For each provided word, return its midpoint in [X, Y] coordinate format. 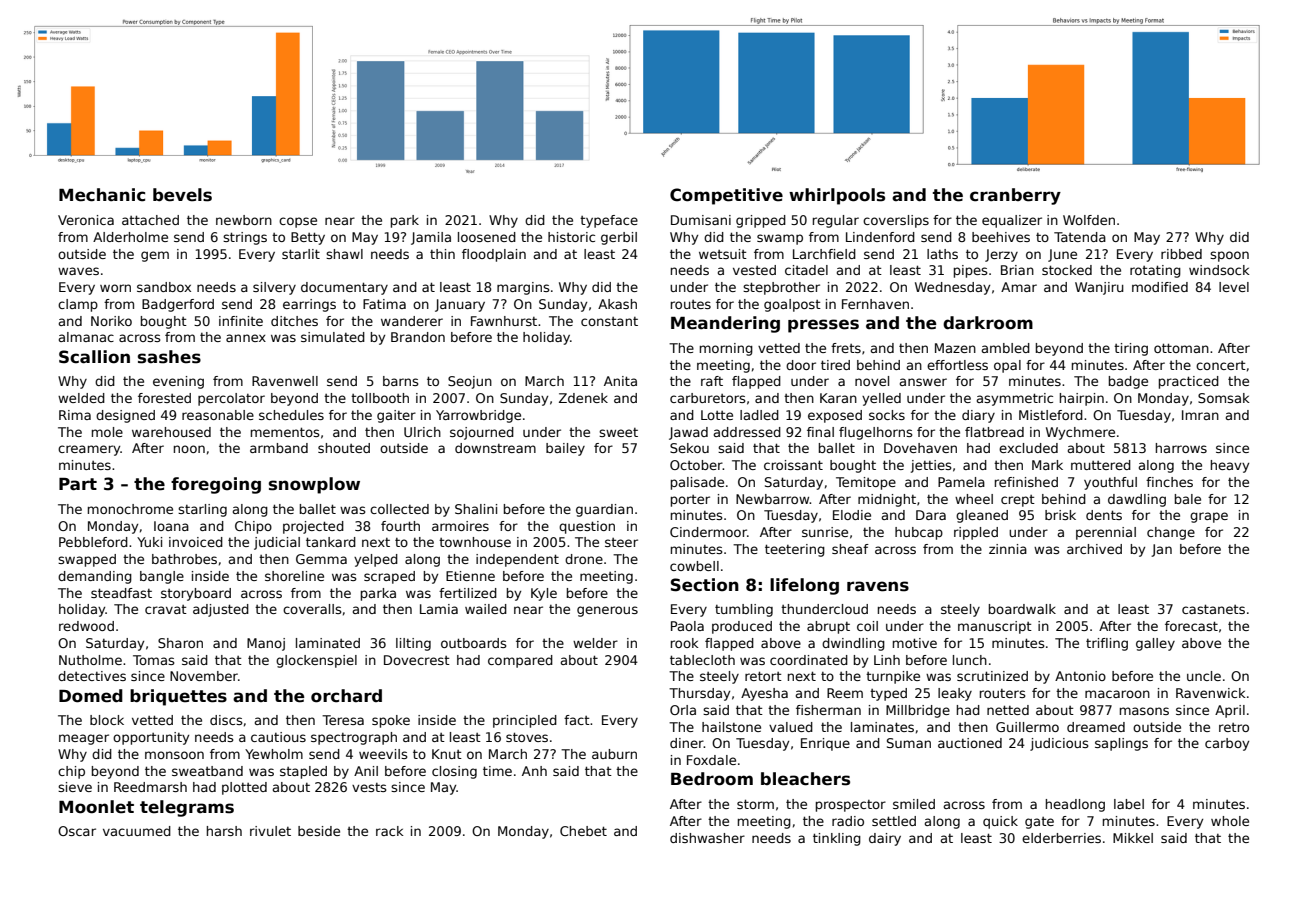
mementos [285, 432]
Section [705, 585]
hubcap [919, 533]
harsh [224, 831]
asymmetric [1014, 399]
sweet [618, 432]
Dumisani [701, 220]
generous [607, 611]
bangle [162, 577]
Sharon [180, 643]
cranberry [1015, 196]
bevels [182, 195]
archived [1094, 549]
